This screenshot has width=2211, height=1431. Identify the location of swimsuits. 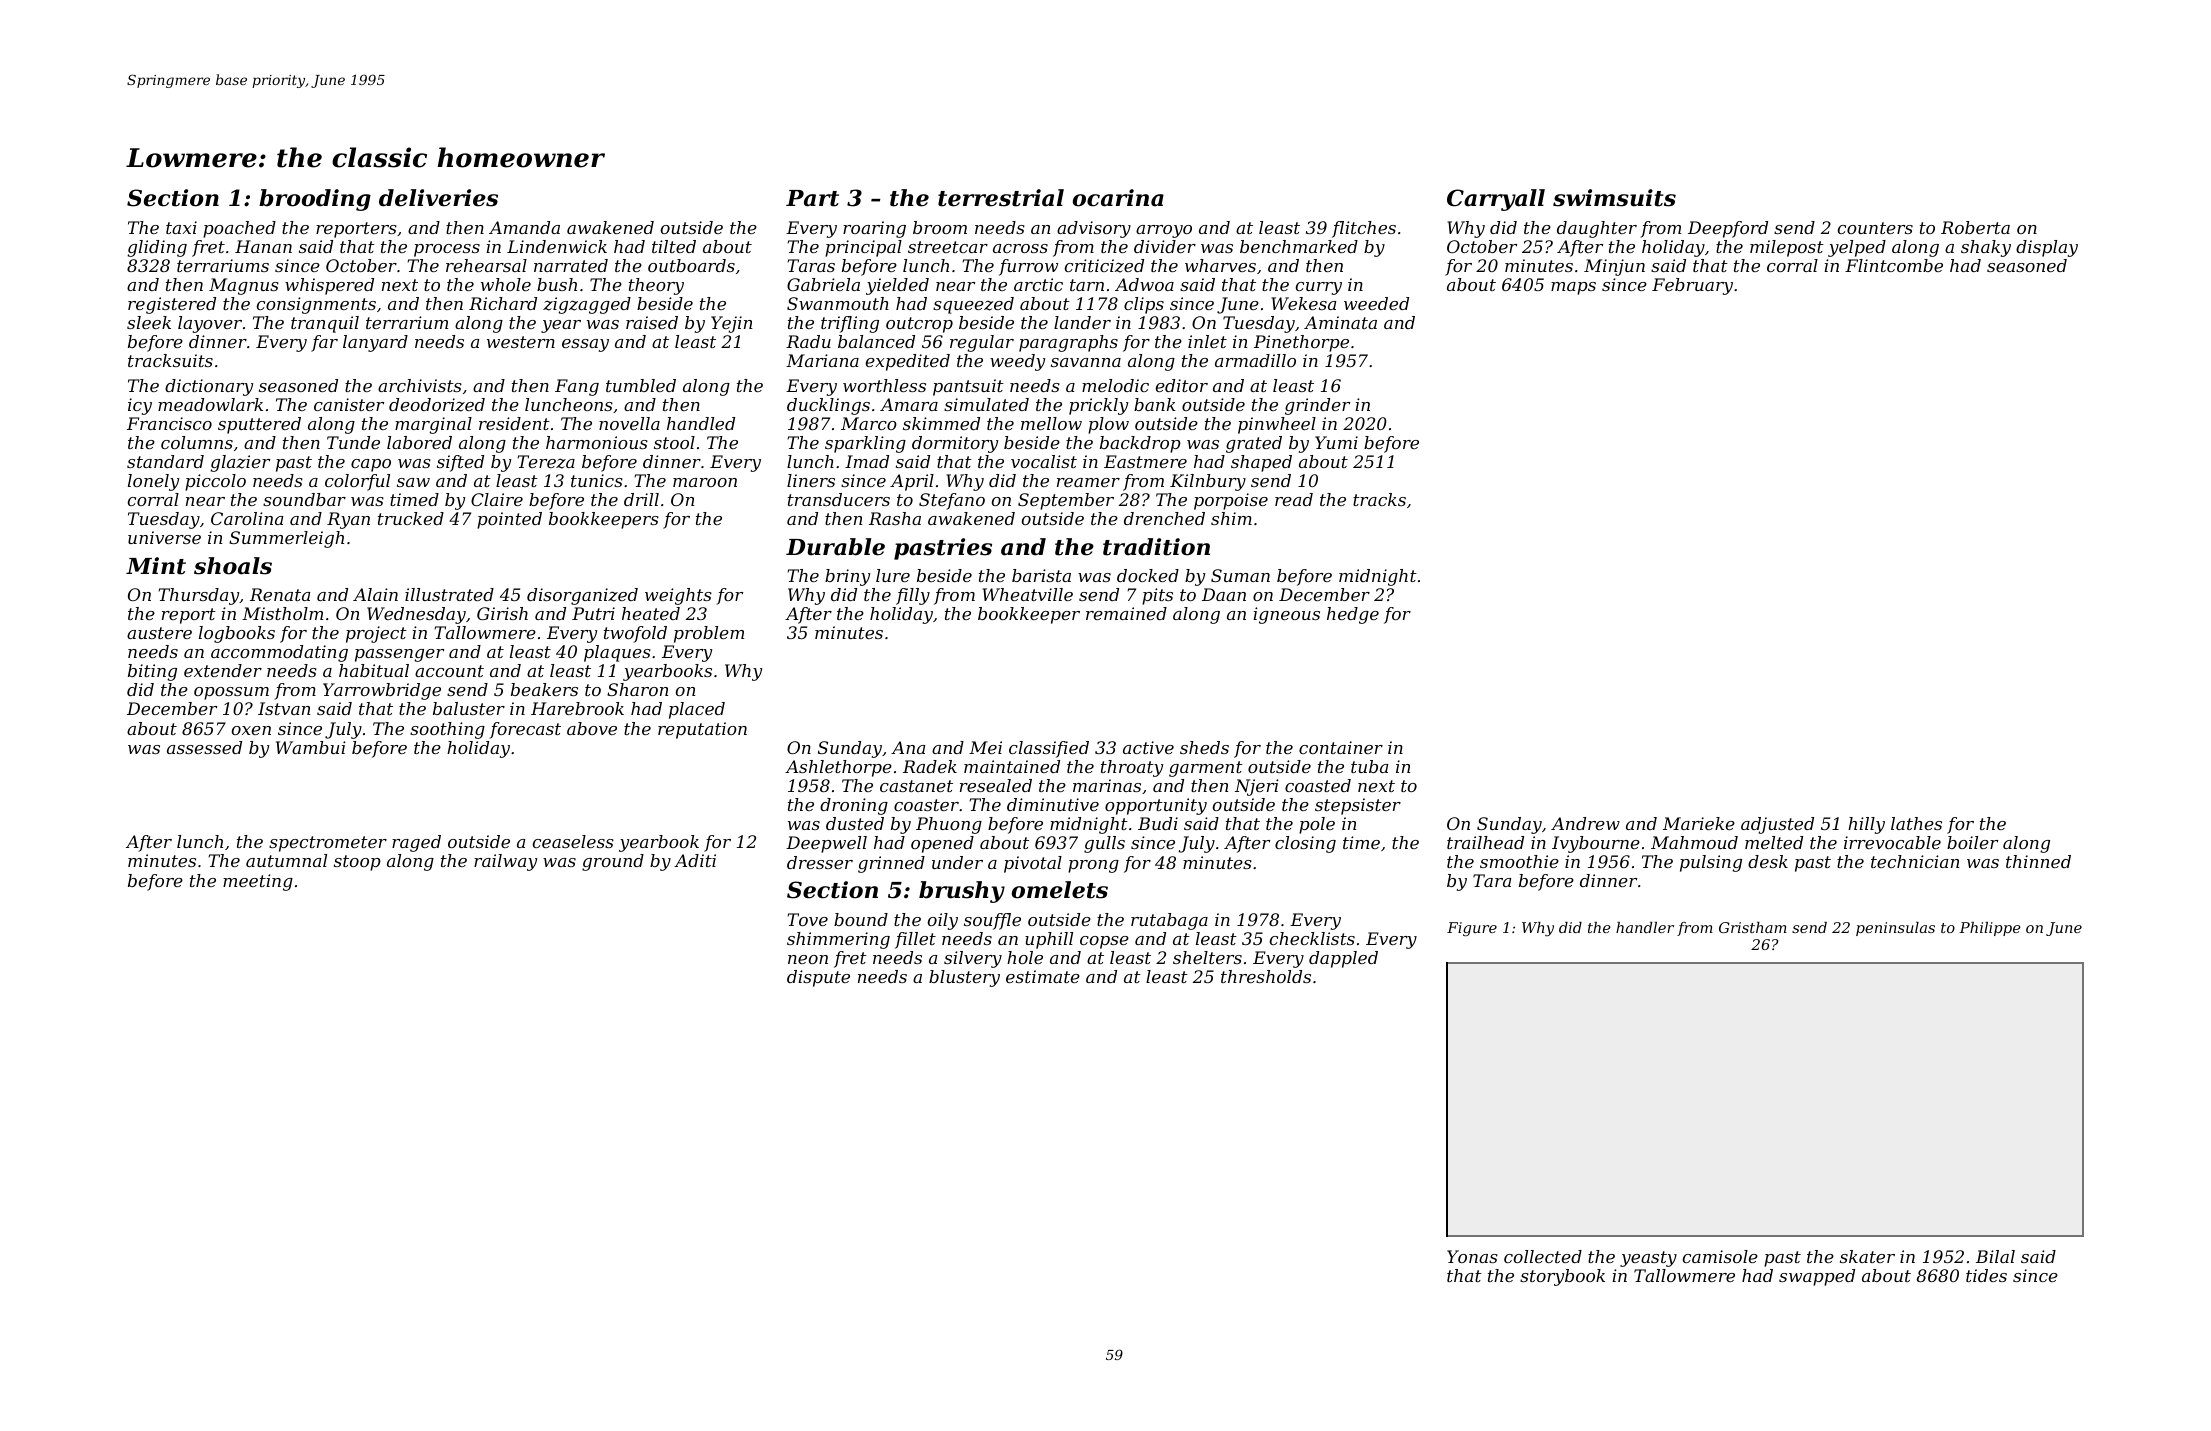
(1614, 198).
